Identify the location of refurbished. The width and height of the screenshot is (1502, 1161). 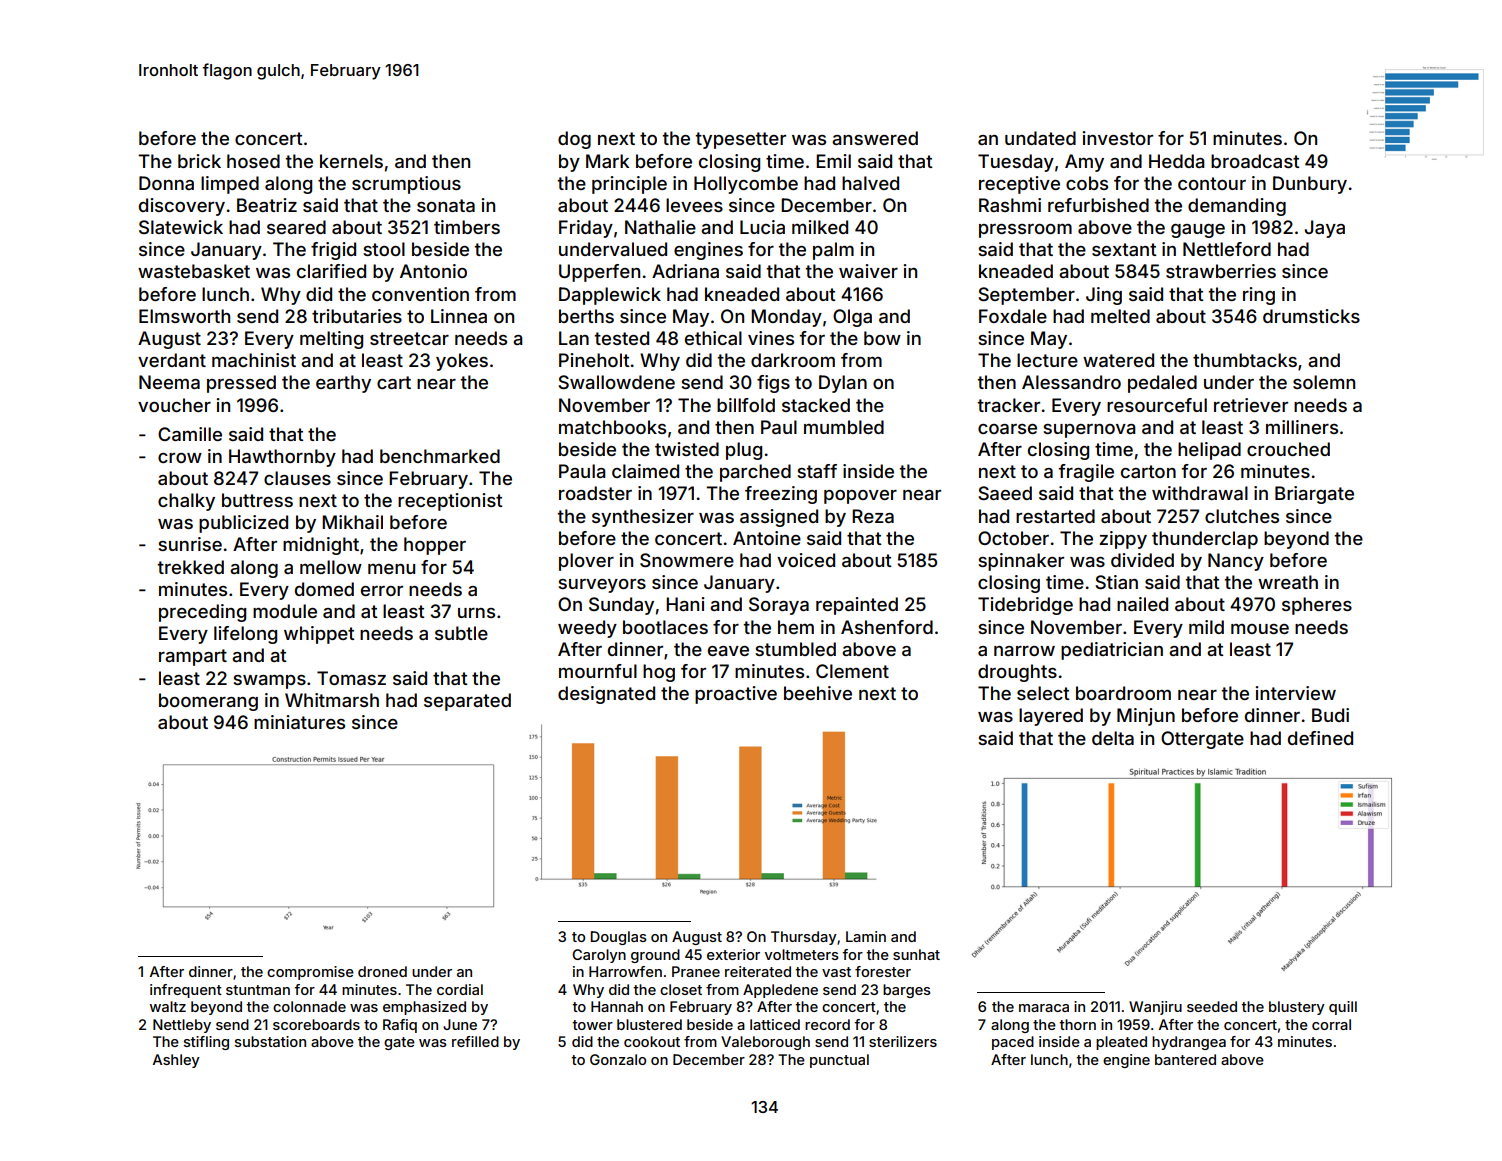
(1098, 205).
